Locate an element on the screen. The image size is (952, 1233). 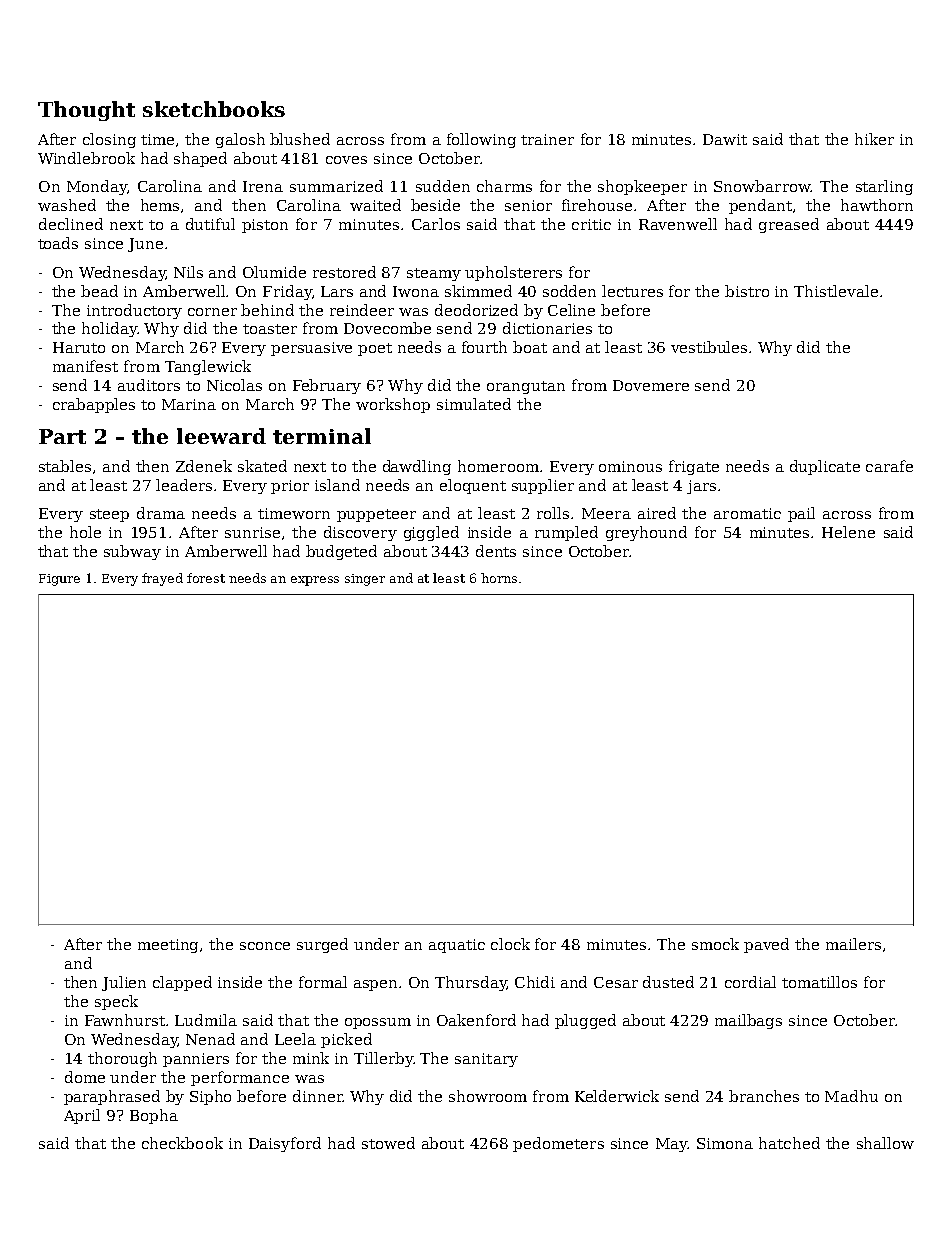
Simona is located at coordinates (725, 1143).
